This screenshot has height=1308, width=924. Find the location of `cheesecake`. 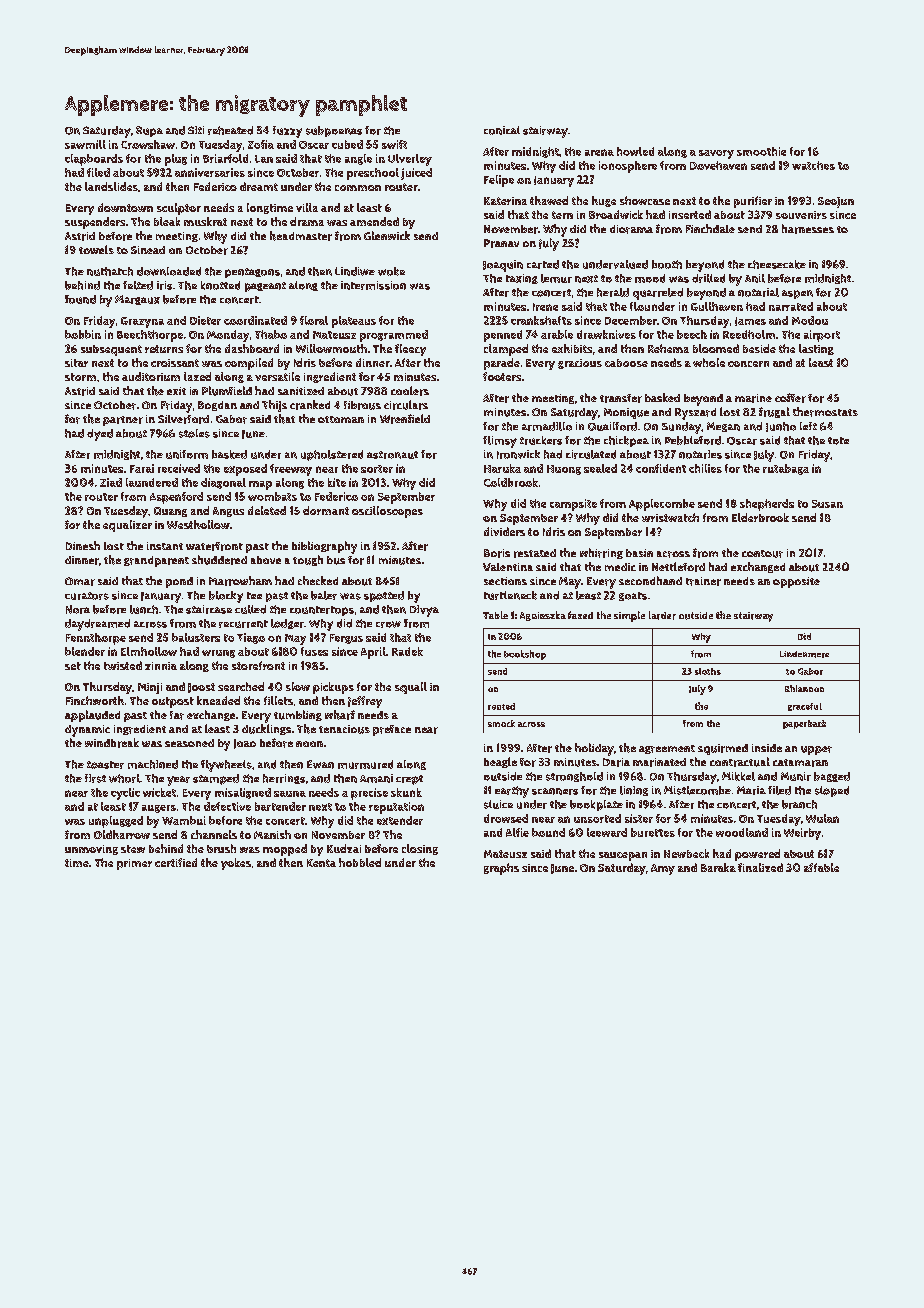

cheesecake is located at coordinates (777, 264).
